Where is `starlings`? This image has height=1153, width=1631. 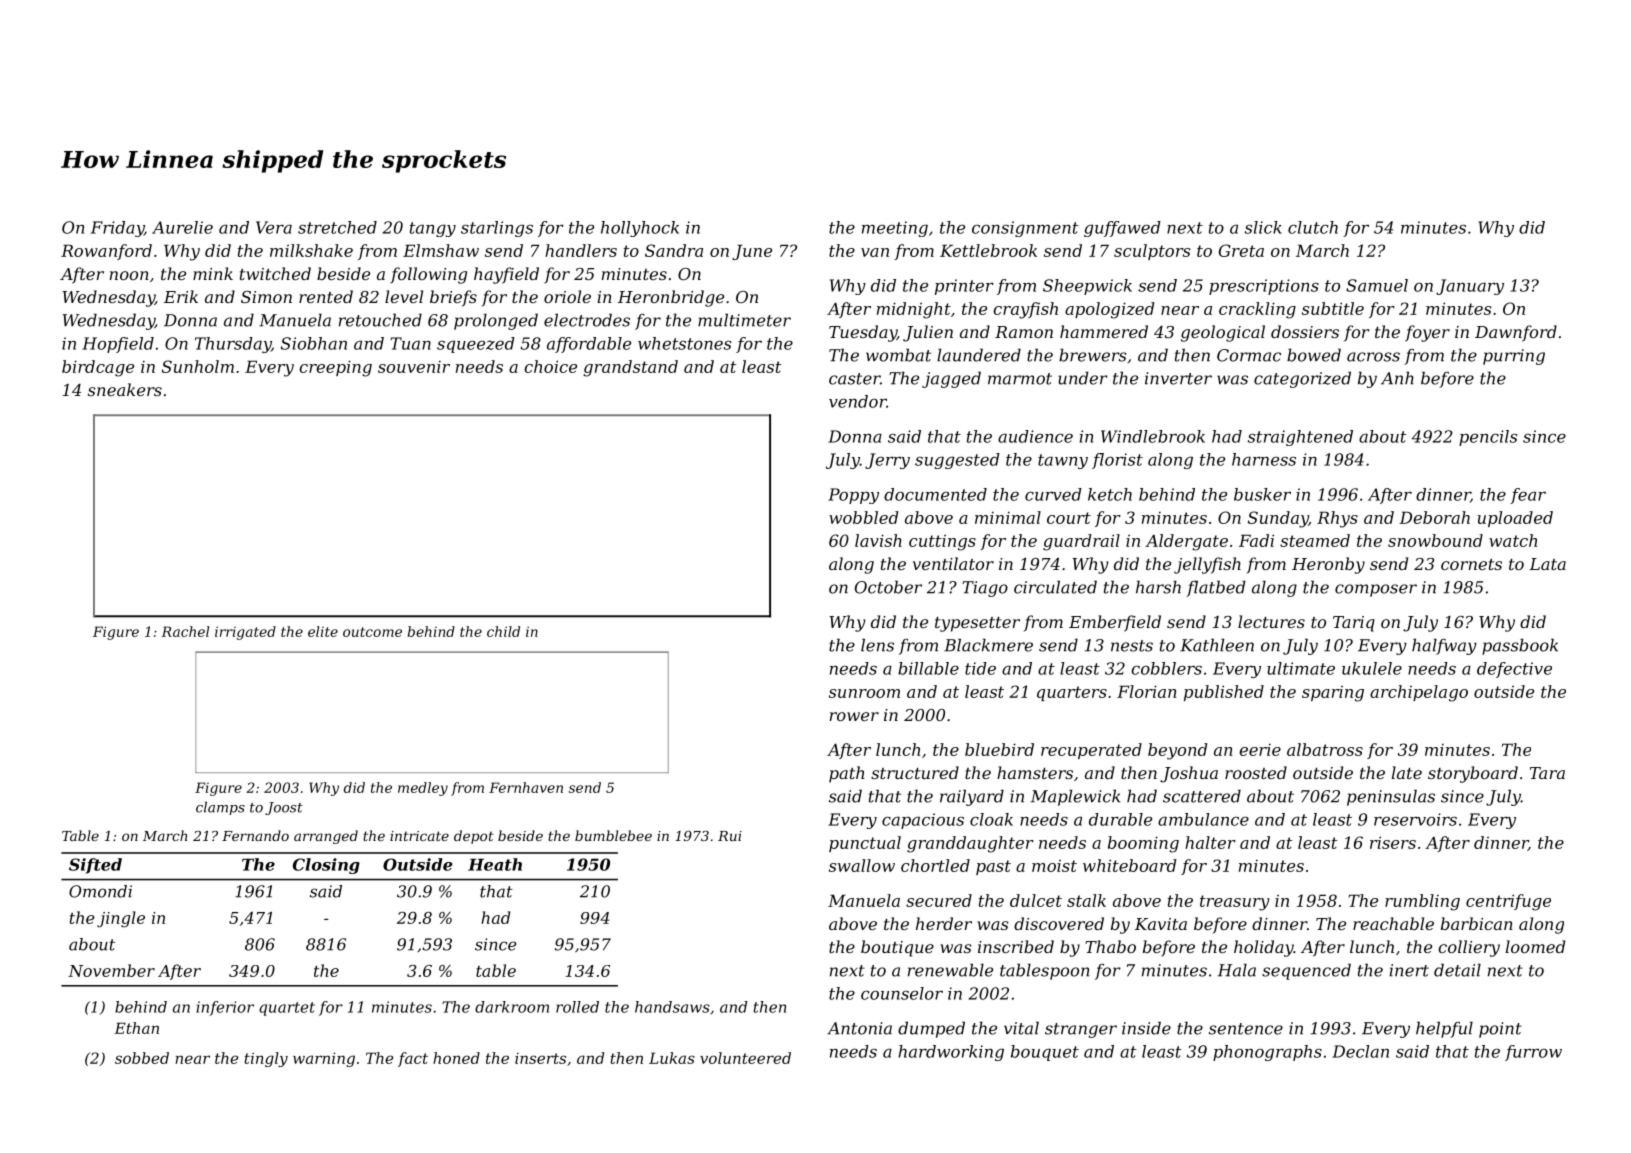
starlings is located at coordinates (497, 229).
